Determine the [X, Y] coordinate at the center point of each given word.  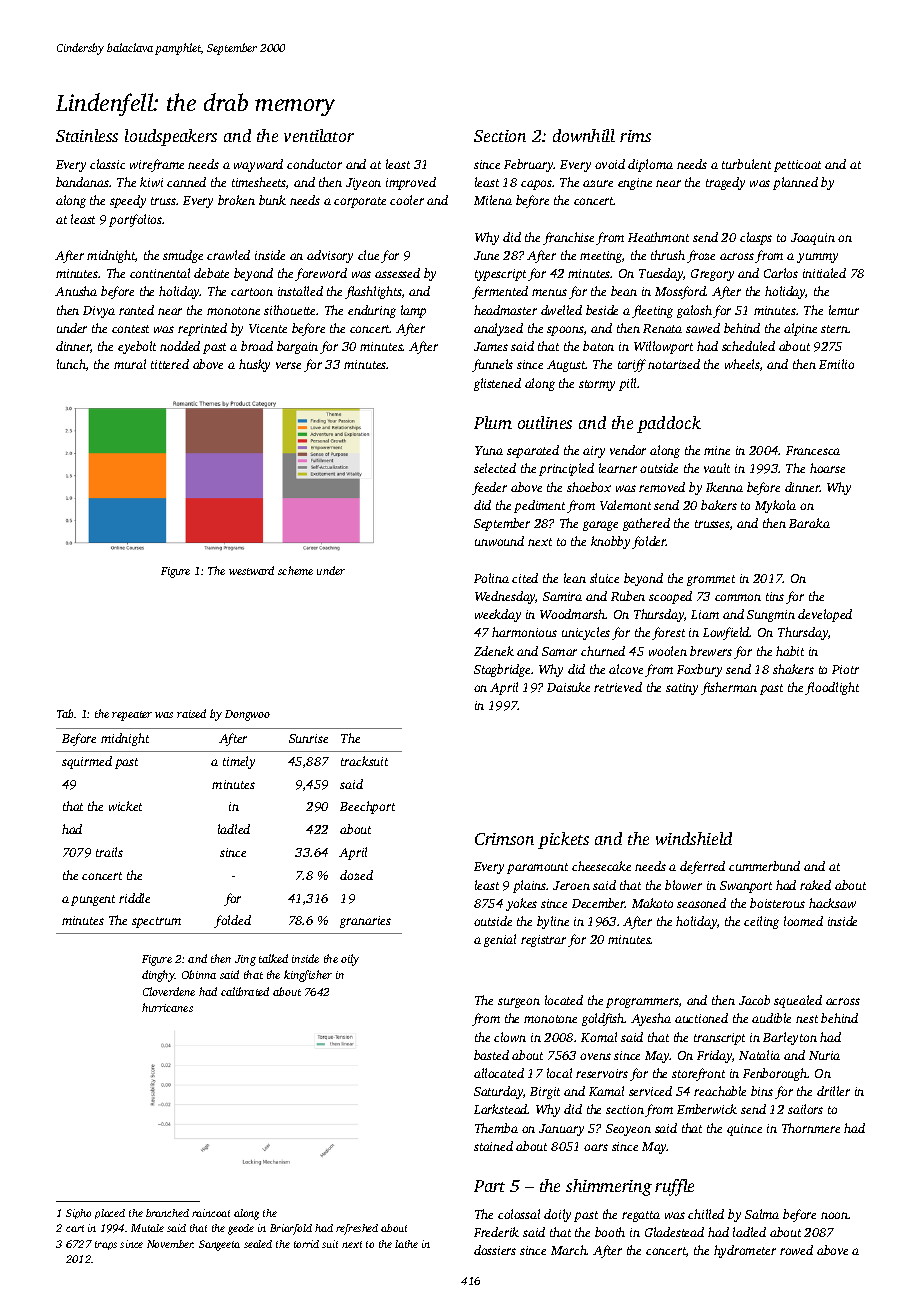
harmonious [524, 632]
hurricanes [167, 1007]
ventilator [319, 135]
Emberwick [707, 1109]
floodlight [832, 688]
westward [251, 570]
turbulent [746, 164]
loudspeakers [171, 137]
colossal [519, 1214]
